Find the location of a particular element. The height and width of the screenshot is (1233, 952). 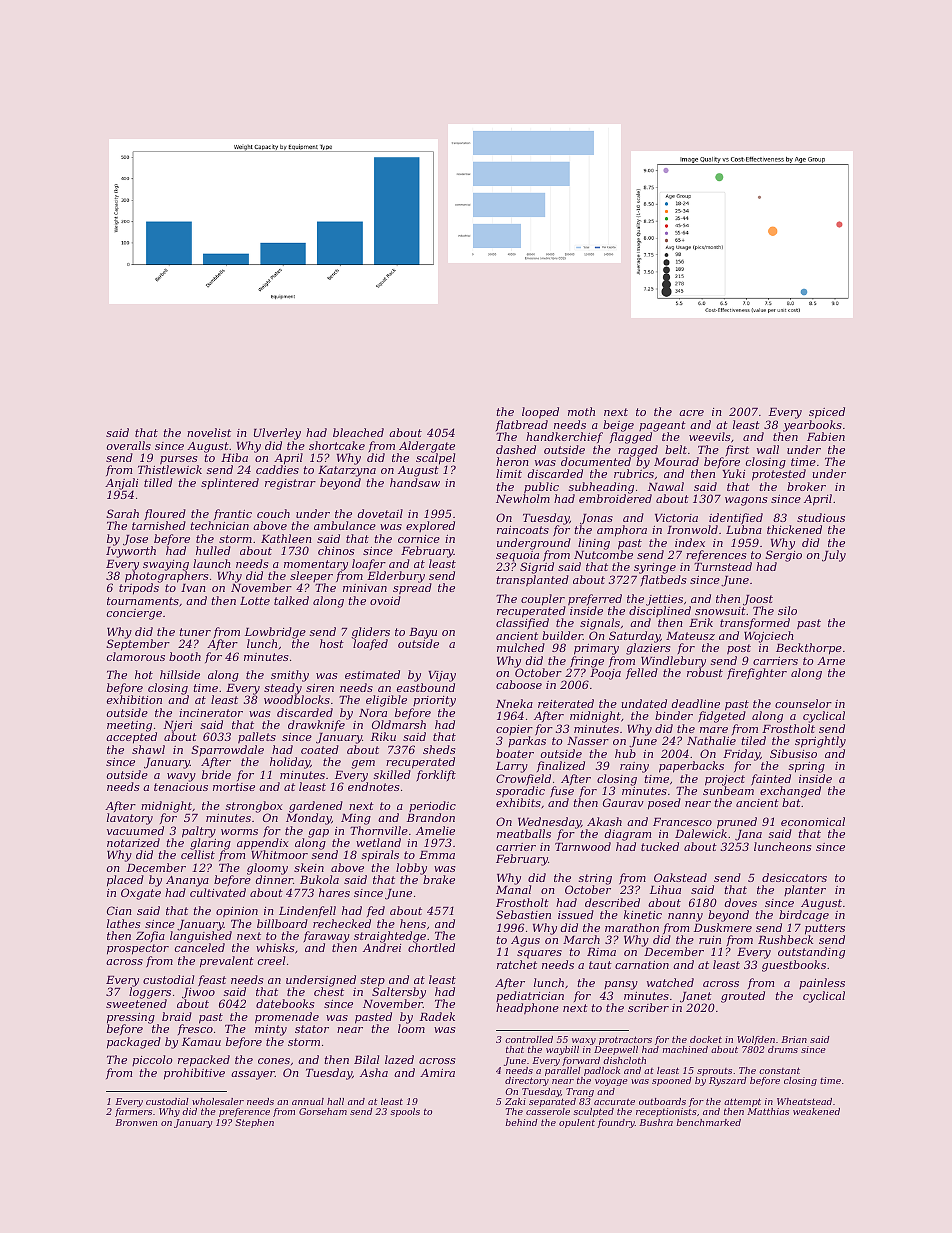

sporadic is located at coordinates (520, 792).
